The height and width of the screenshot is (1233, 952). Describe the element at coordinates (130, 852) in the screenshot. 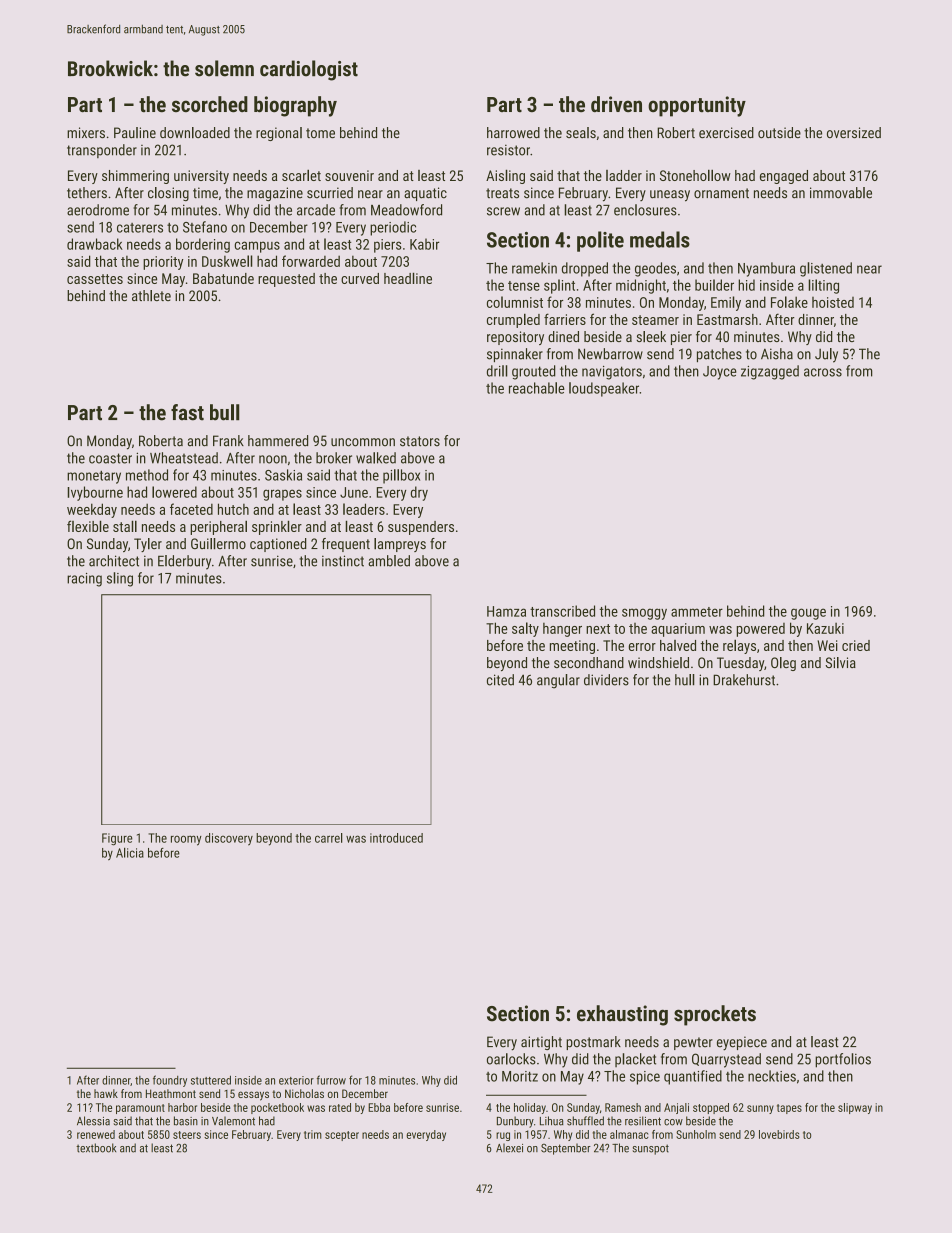

I see `Alicia` at that location.
